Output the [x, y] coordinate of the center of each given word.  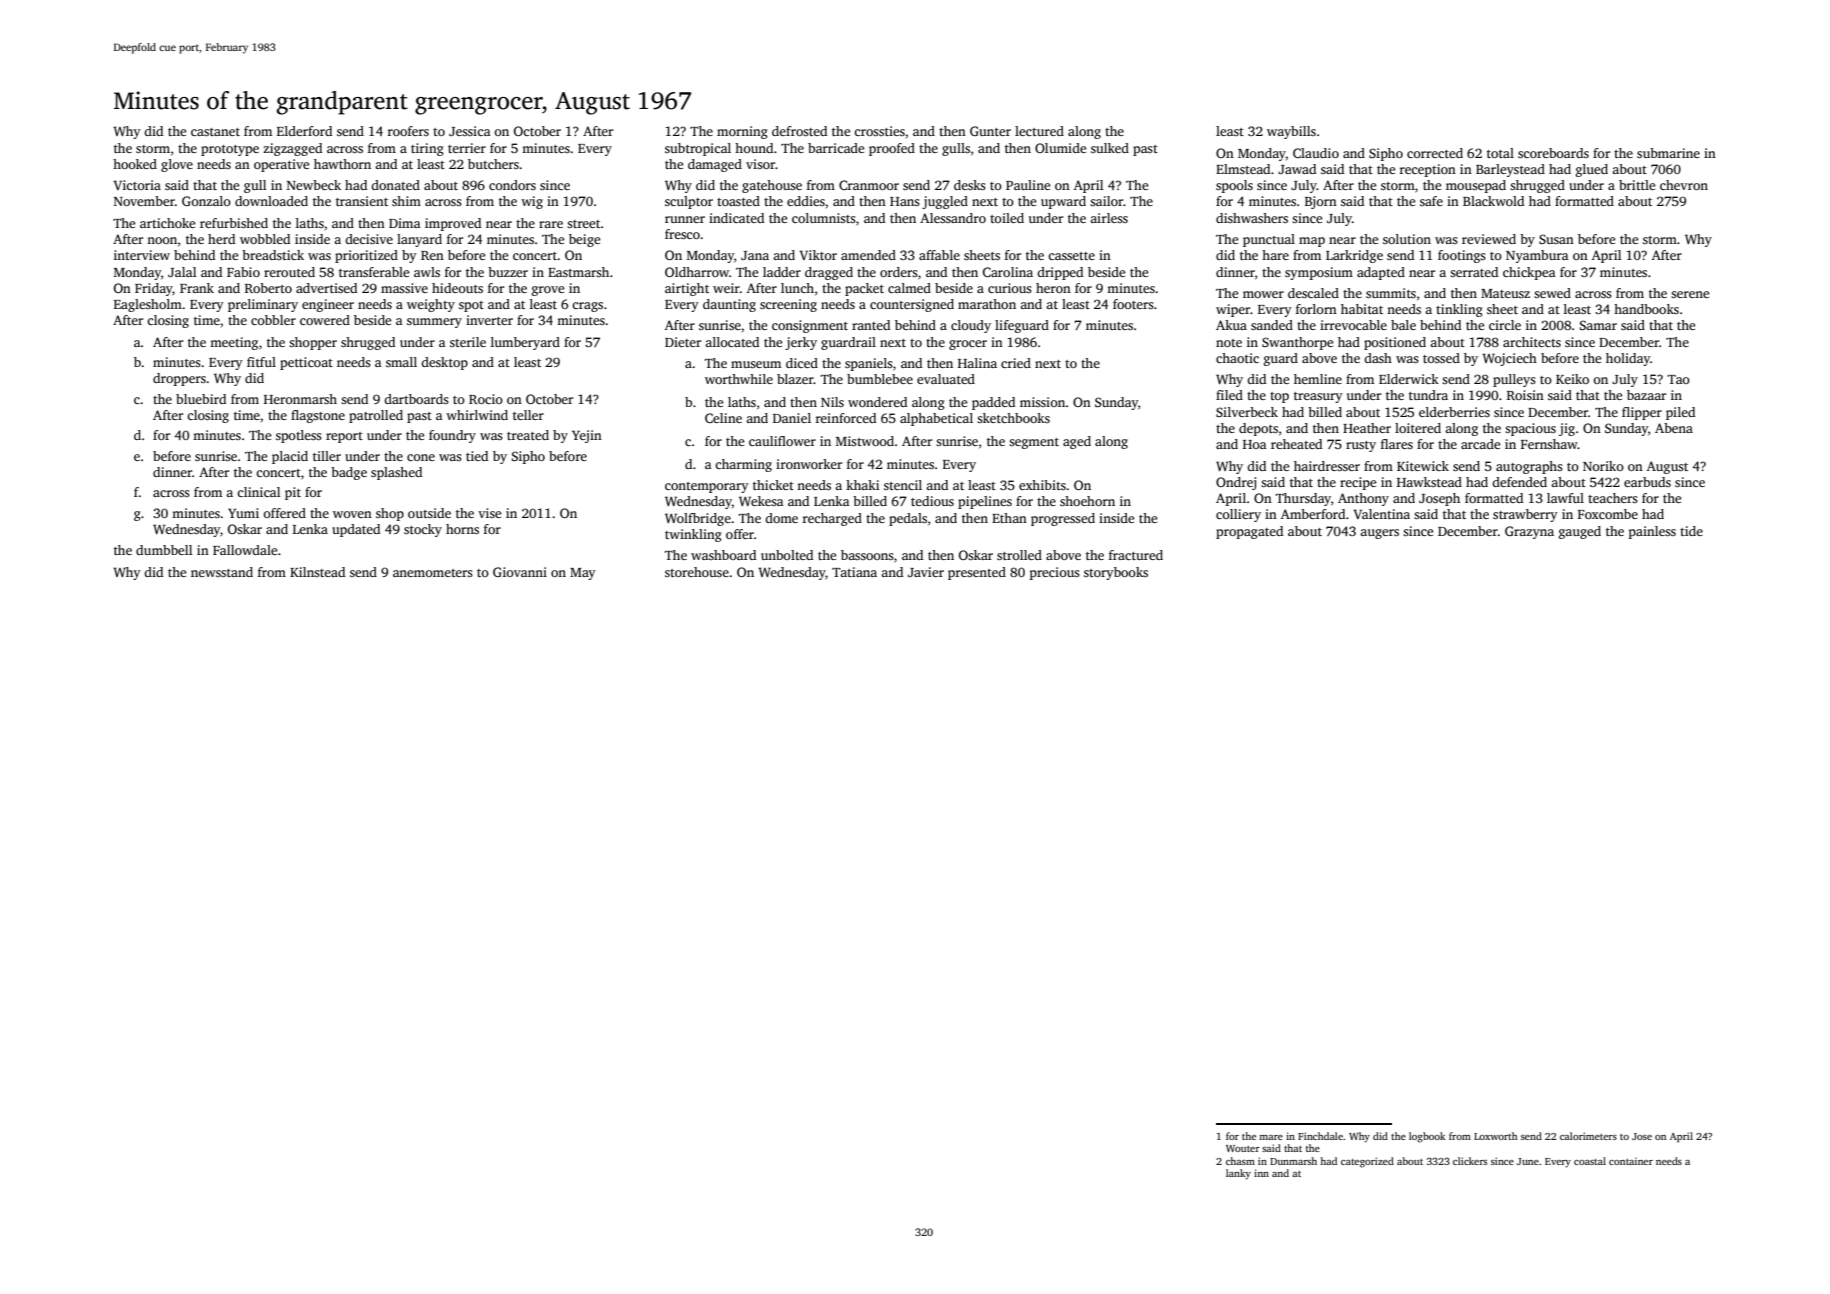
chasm [1240, 1161]
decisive [369, 239]
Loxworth [1496, 1136]
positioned [1395, 343]
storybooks [1116, 573]
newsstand [222, 572]
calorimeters [1588, 1136]
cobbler [273, 320]
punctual [1269, 240]
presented [977, 573]
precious [1055, 573]
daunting [729, 305]
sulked [1110, 148]
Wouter [1243, 1148]
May [583, 574]
